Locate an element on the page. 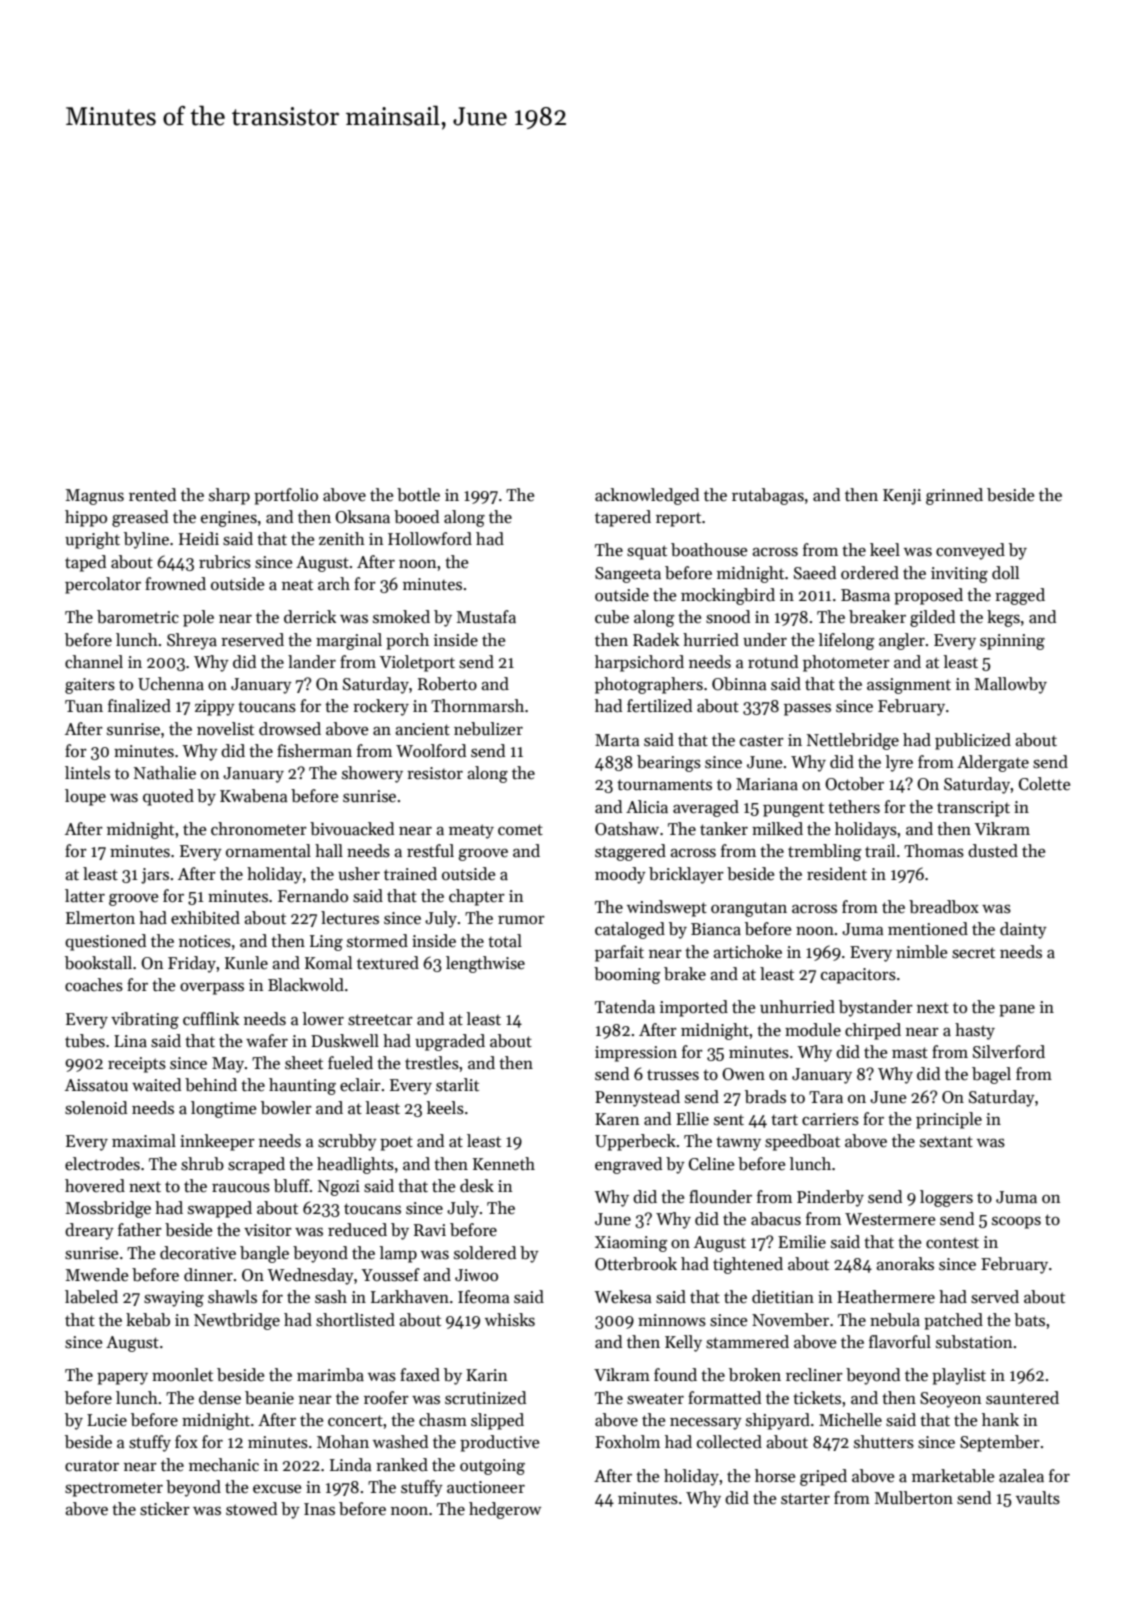  Pinderby is located at coordinates (830, 1198).
